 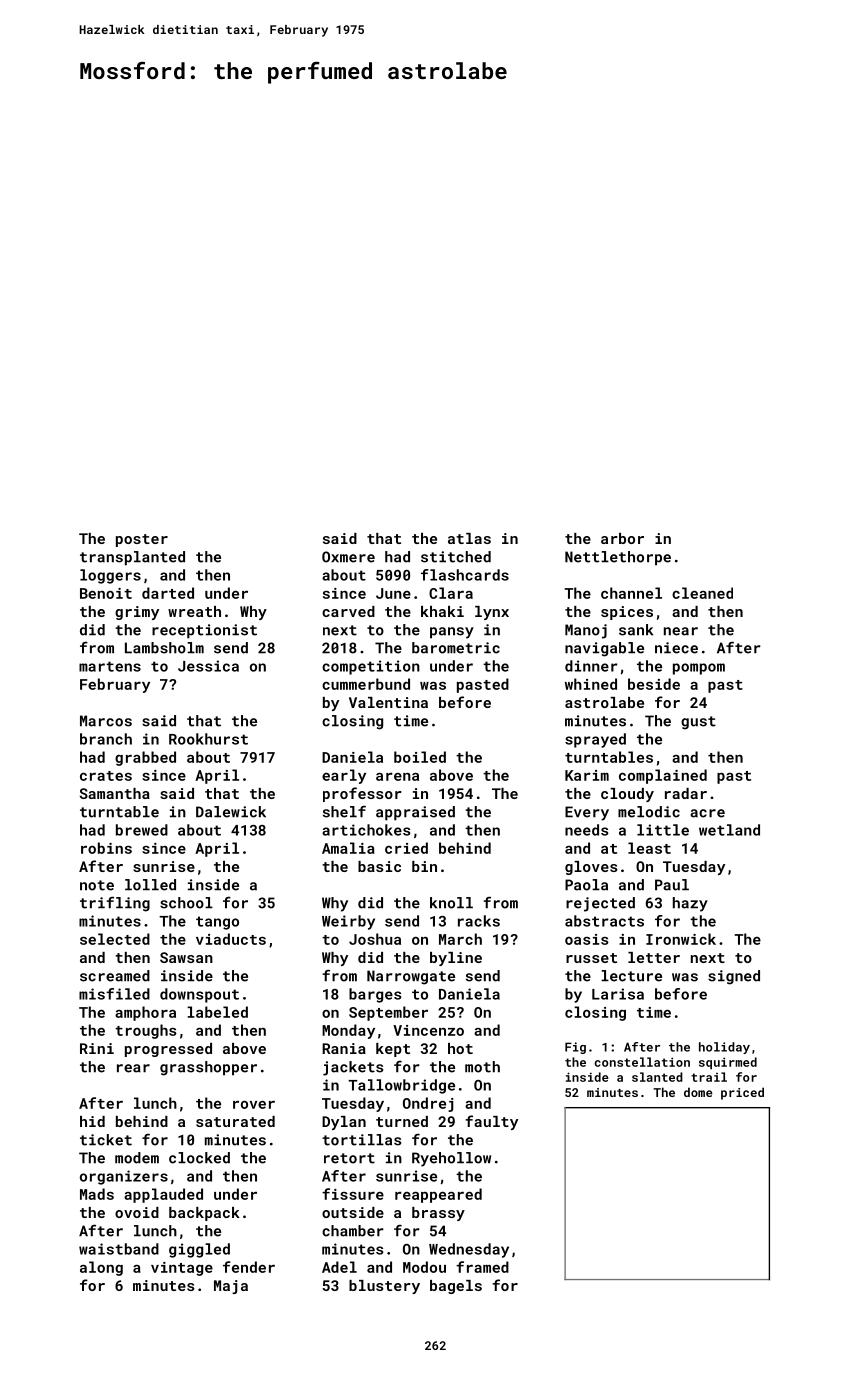 I want to click on arbor, so click(x=622, y=538).
